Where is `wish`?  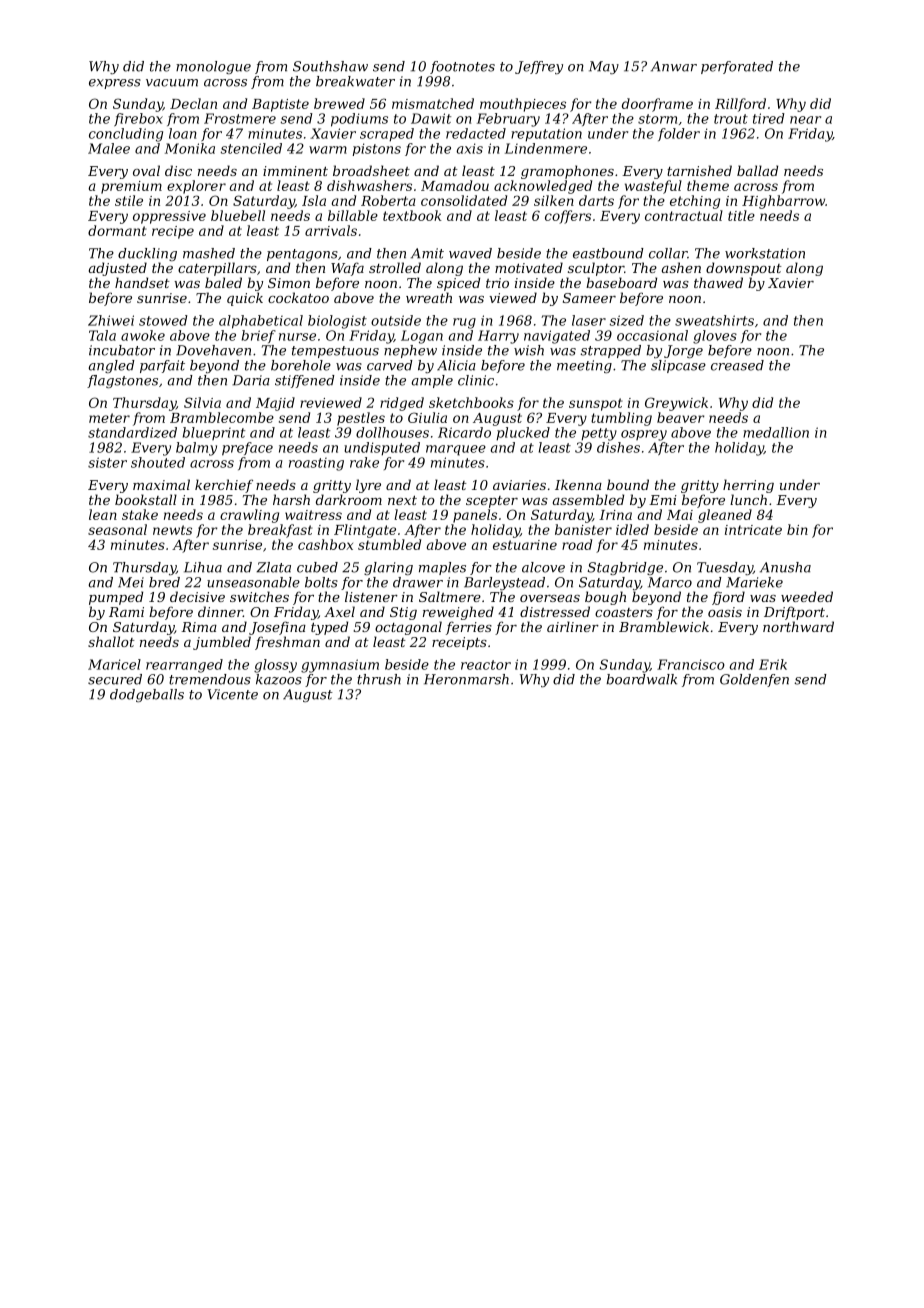
wish is located at coordinates (529, 350).
